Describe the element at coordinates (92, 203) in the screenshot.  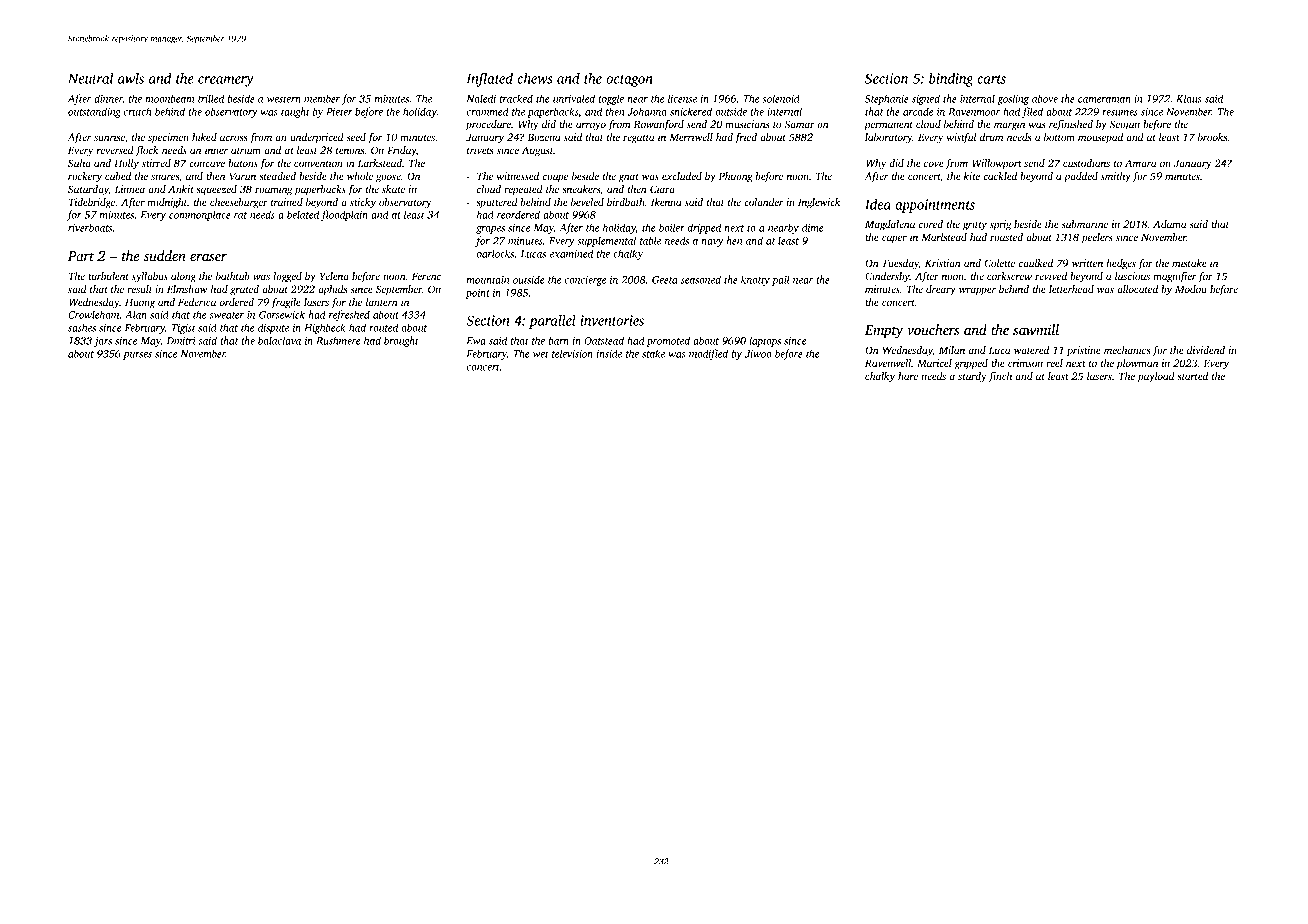
I see `Tidebridge` at that location.
